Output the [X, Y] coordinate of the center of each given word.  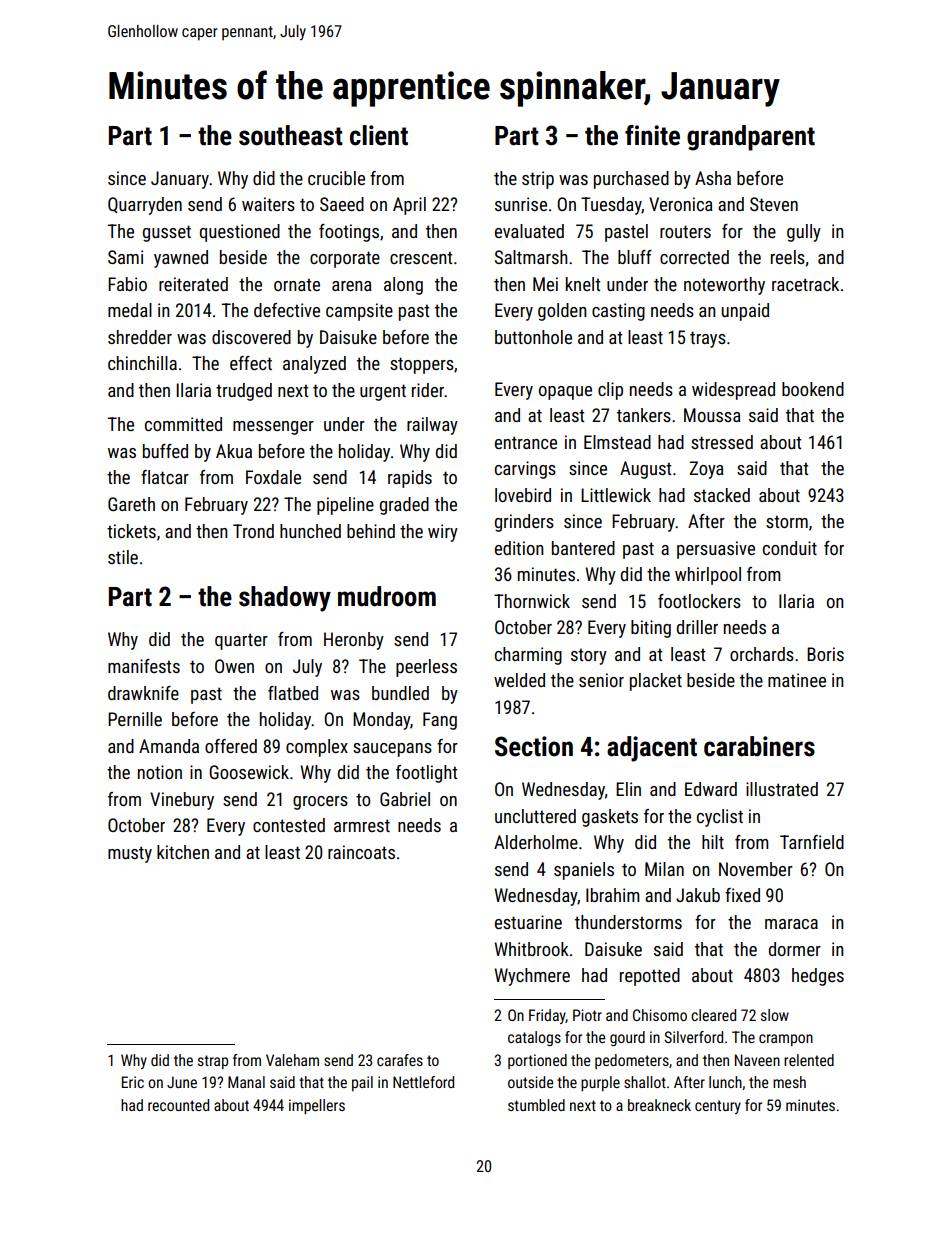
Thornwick [532, 601]
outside [530, 1082]
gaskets [610, 818]
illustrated [782, 789]
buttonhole [533, 337]
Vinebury [182, 801]
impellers [317, 1106]
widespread [733, 391]
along [403, 286]
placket [656, 682]
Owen [234, 666]
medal [130, 310]
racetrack [805, 284]
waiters [268, 204]
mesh [789, 1082]
